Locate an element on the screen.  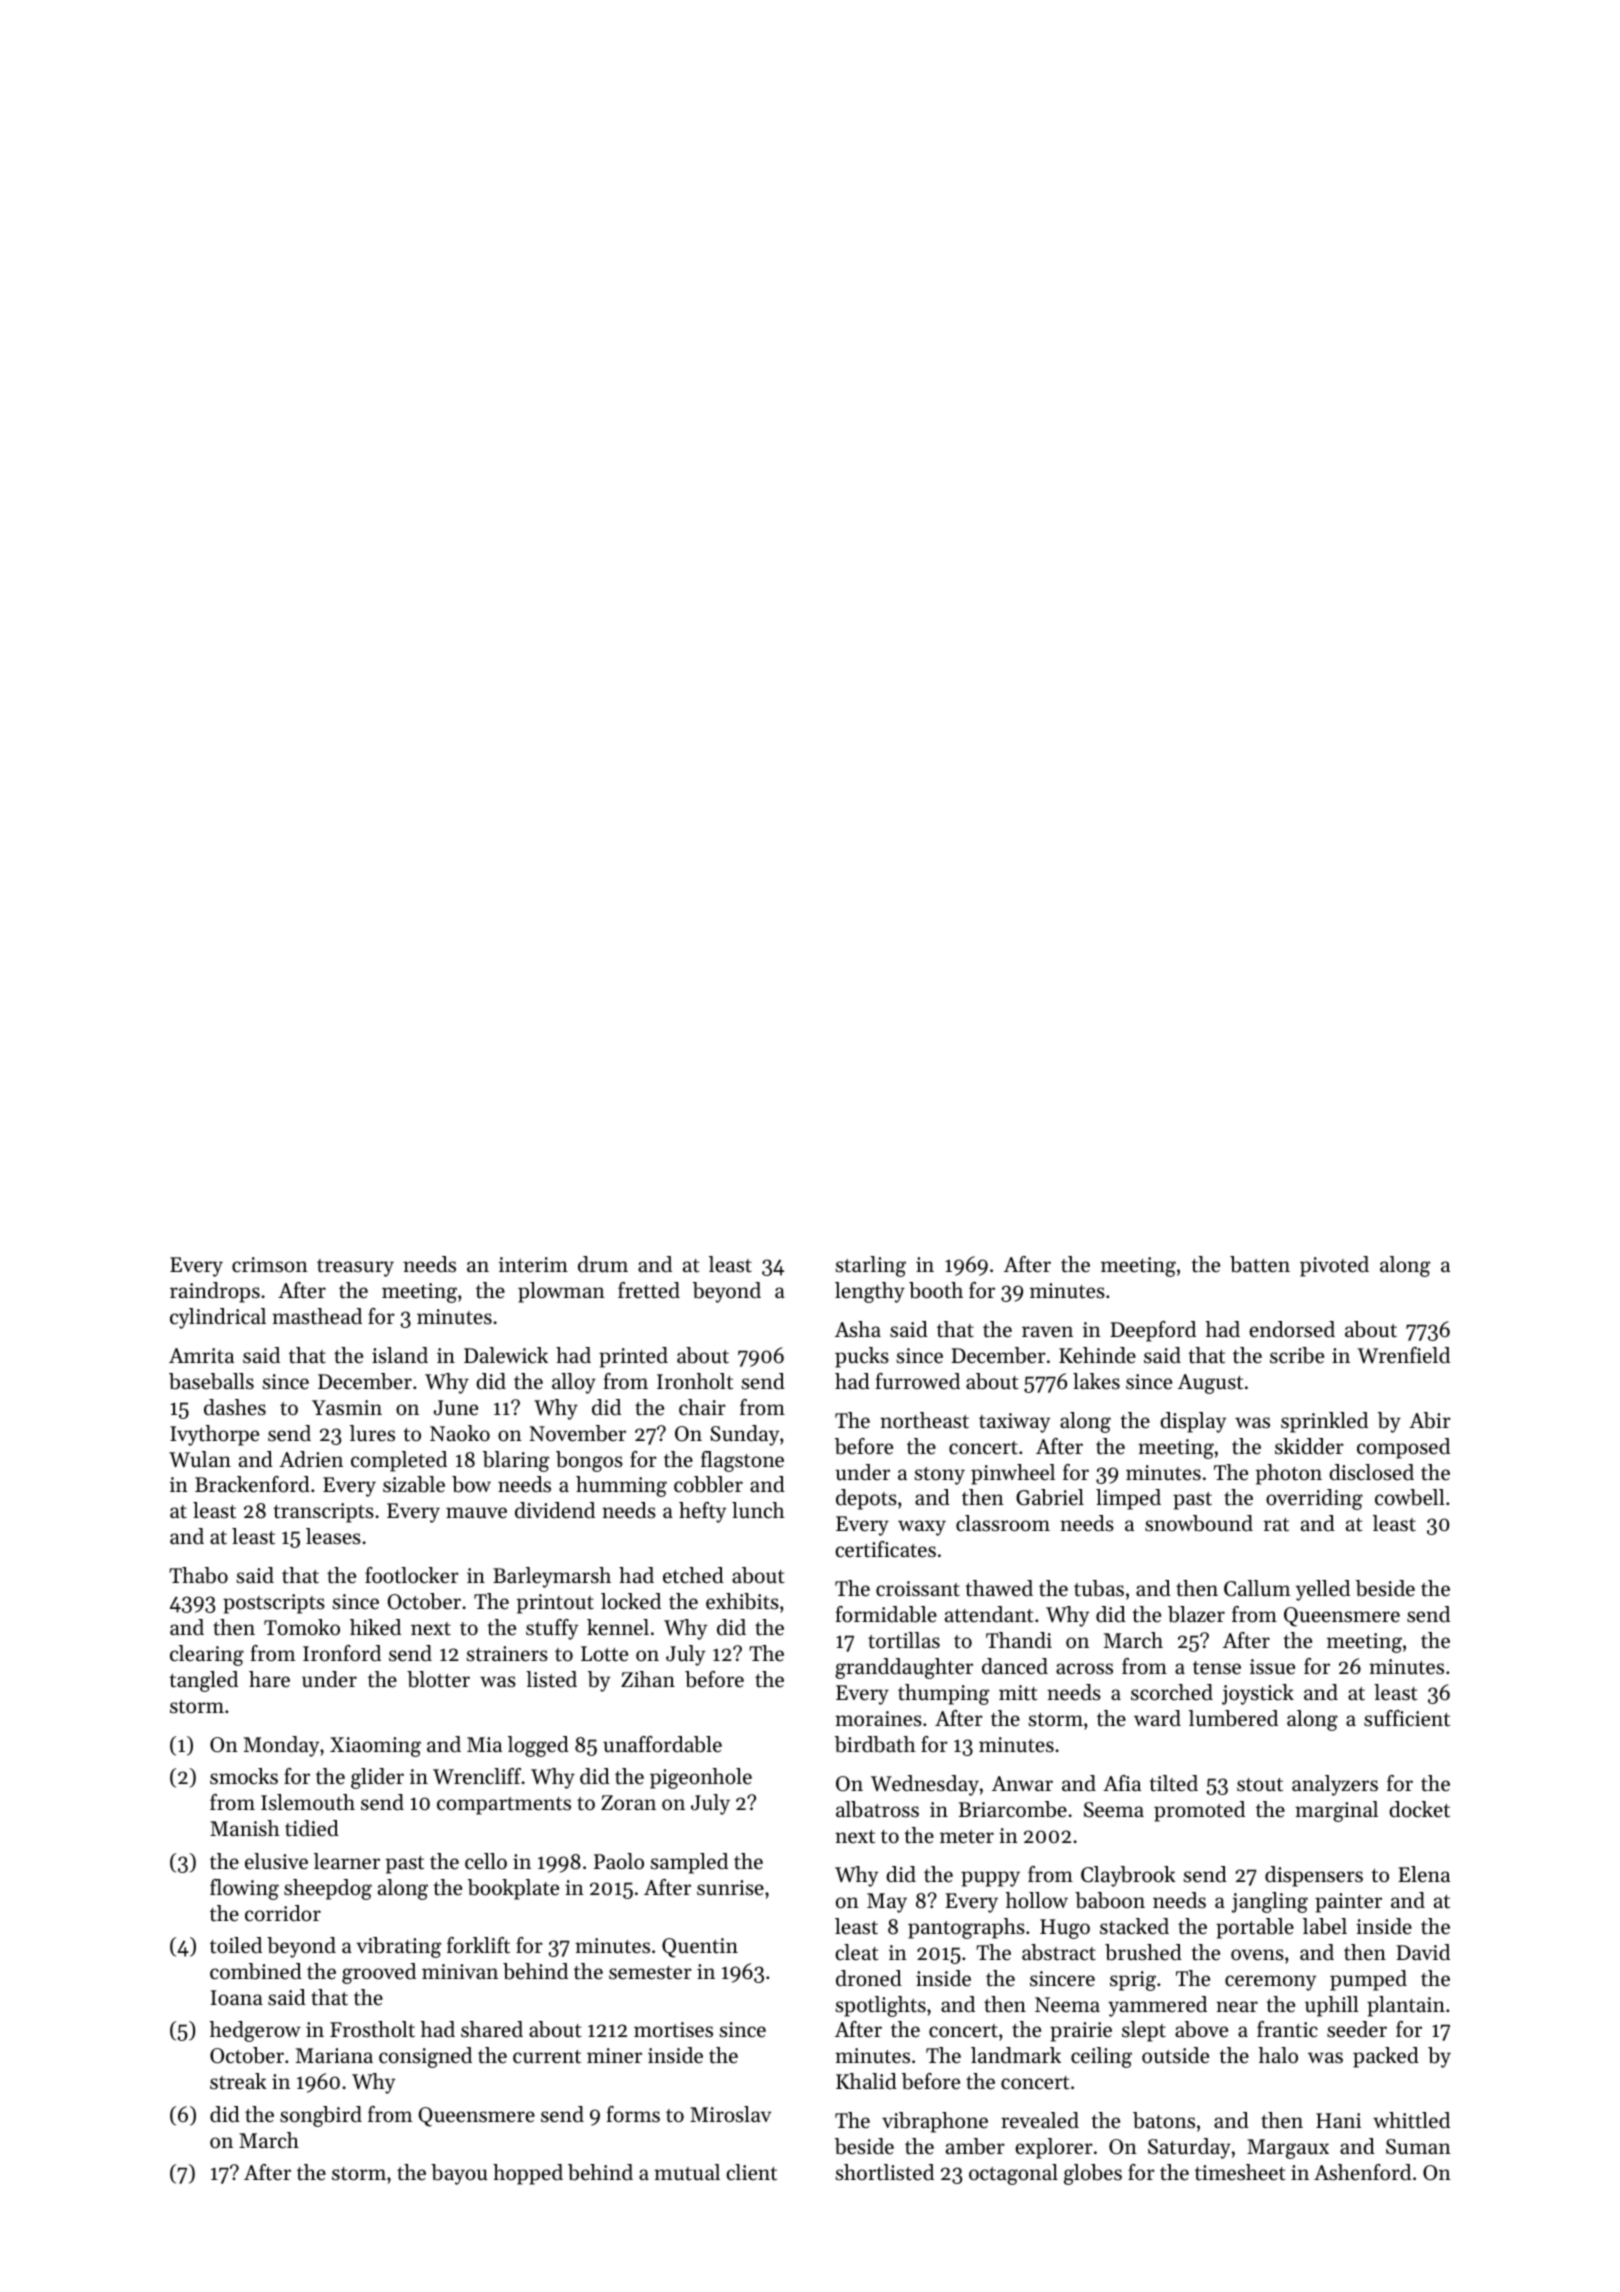
starling is located at coordinates (870, 1266).
